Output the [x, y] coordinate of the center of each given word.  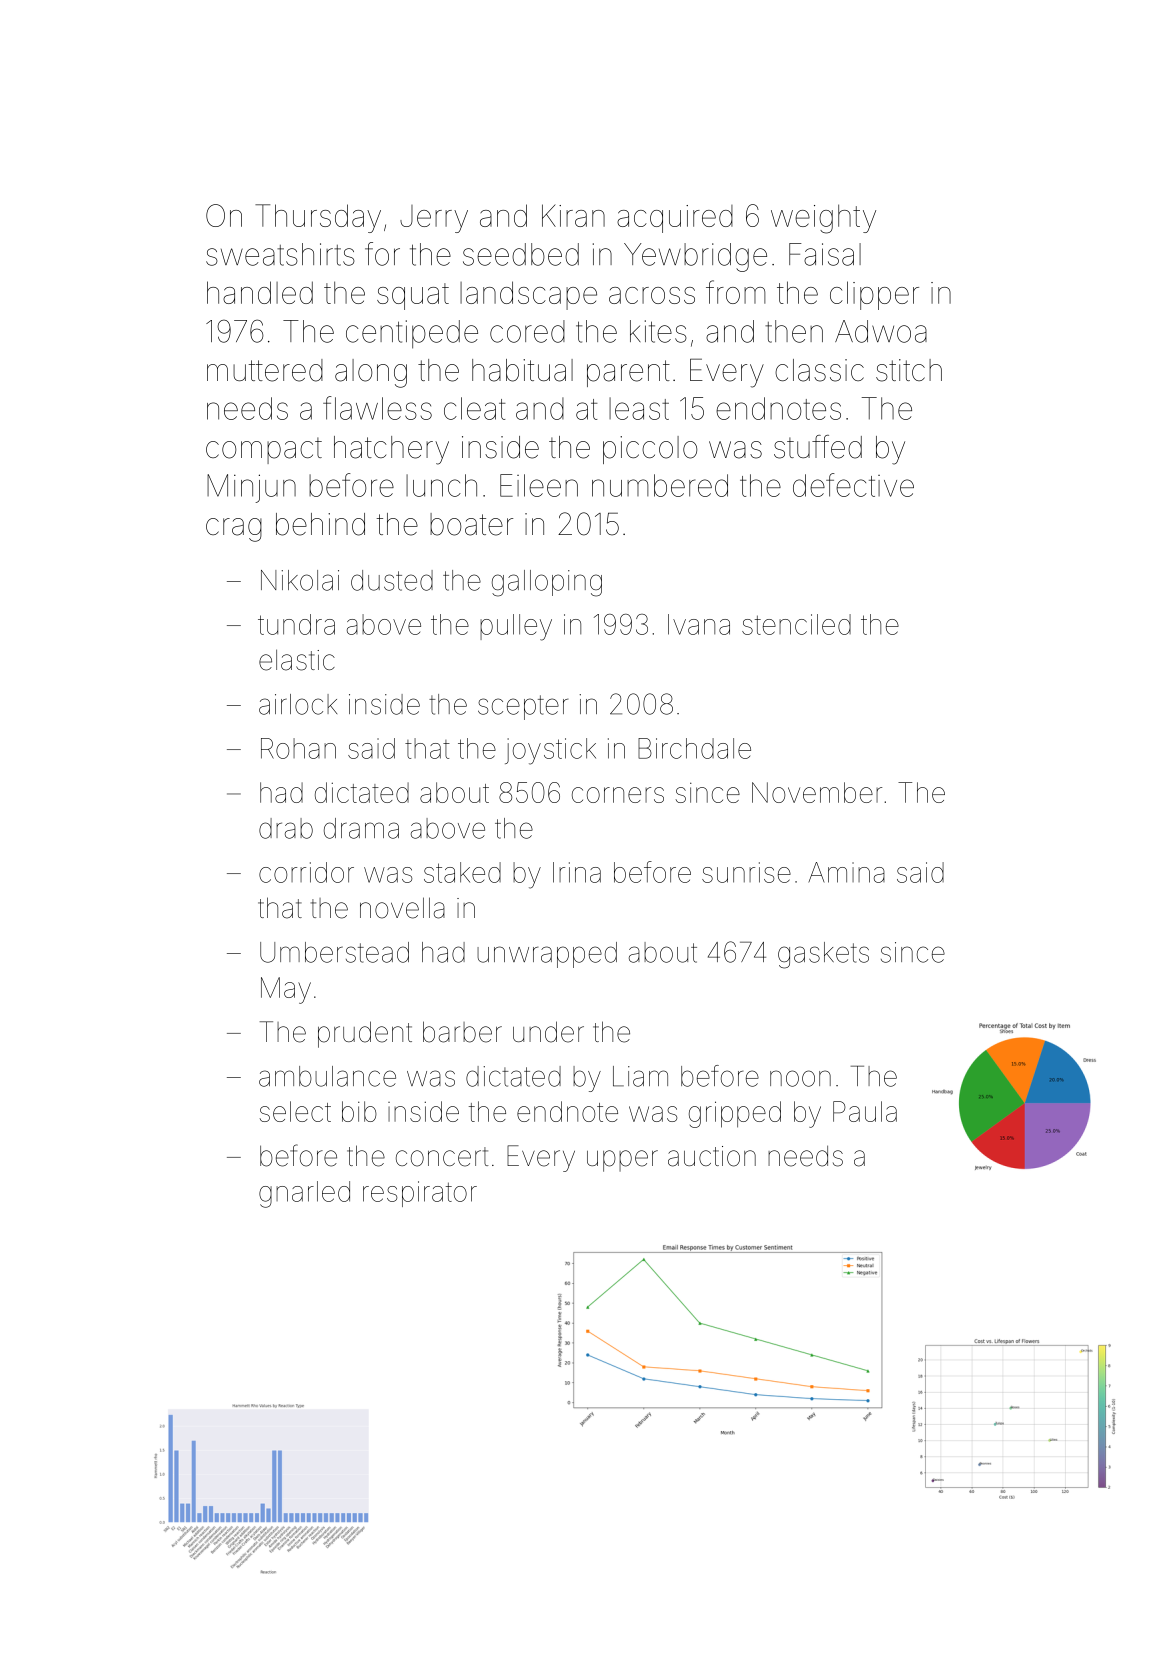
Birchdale [694, 748]
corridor [306, 872]
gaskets [823, 955]
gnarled [304, 1194]
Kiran [573, 215]
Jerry [434, 219]
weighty [823, 219]
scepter [523, 707]
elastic [297, 660]
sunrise [746, 872]
